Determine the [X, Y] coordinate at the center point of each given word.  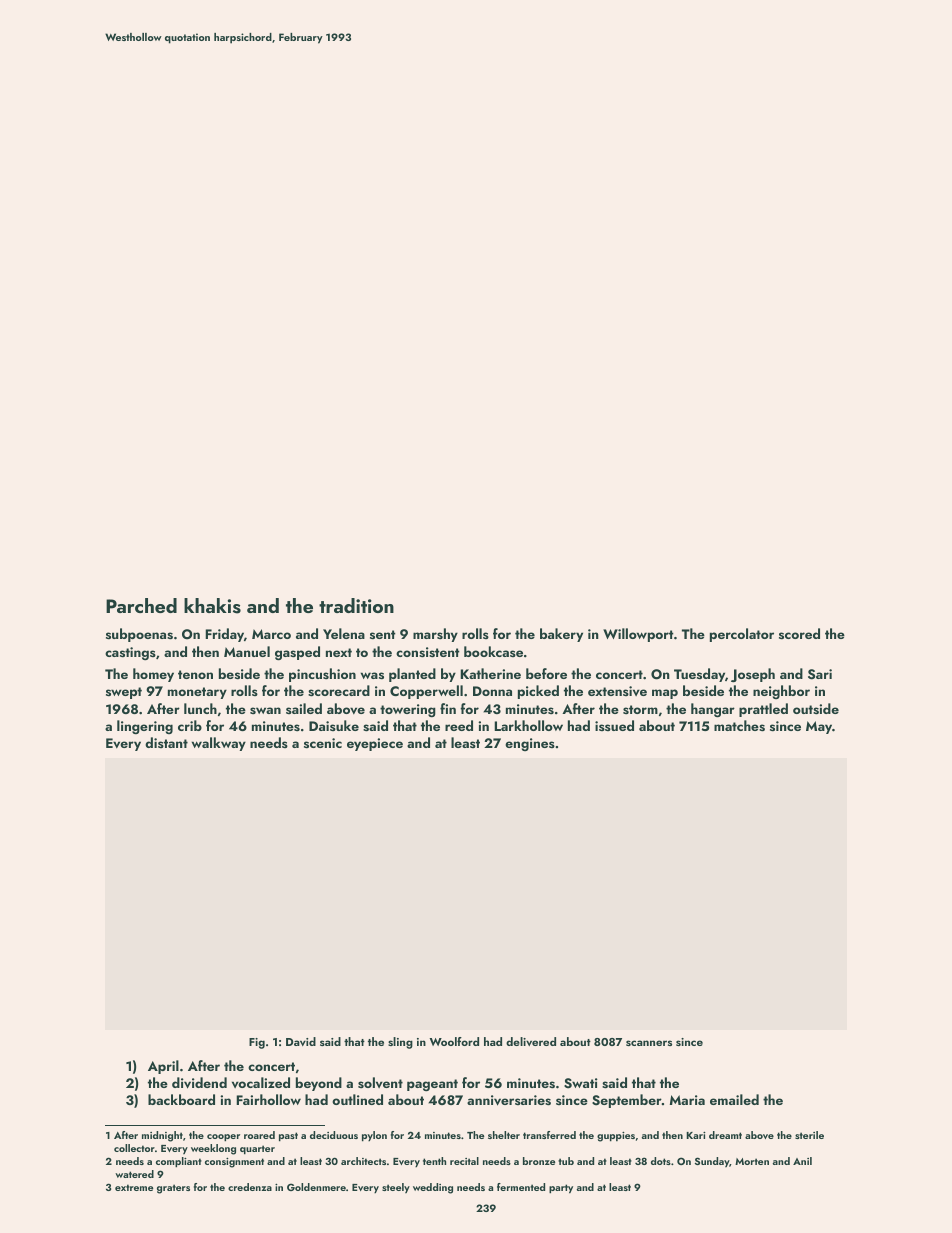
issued [614, 725]
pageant [432, 1085]
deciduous [334, 1135]
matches [739, 726]
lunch [200, 708]
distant [166, 742]
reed [459, 725]
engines [530, 744]
